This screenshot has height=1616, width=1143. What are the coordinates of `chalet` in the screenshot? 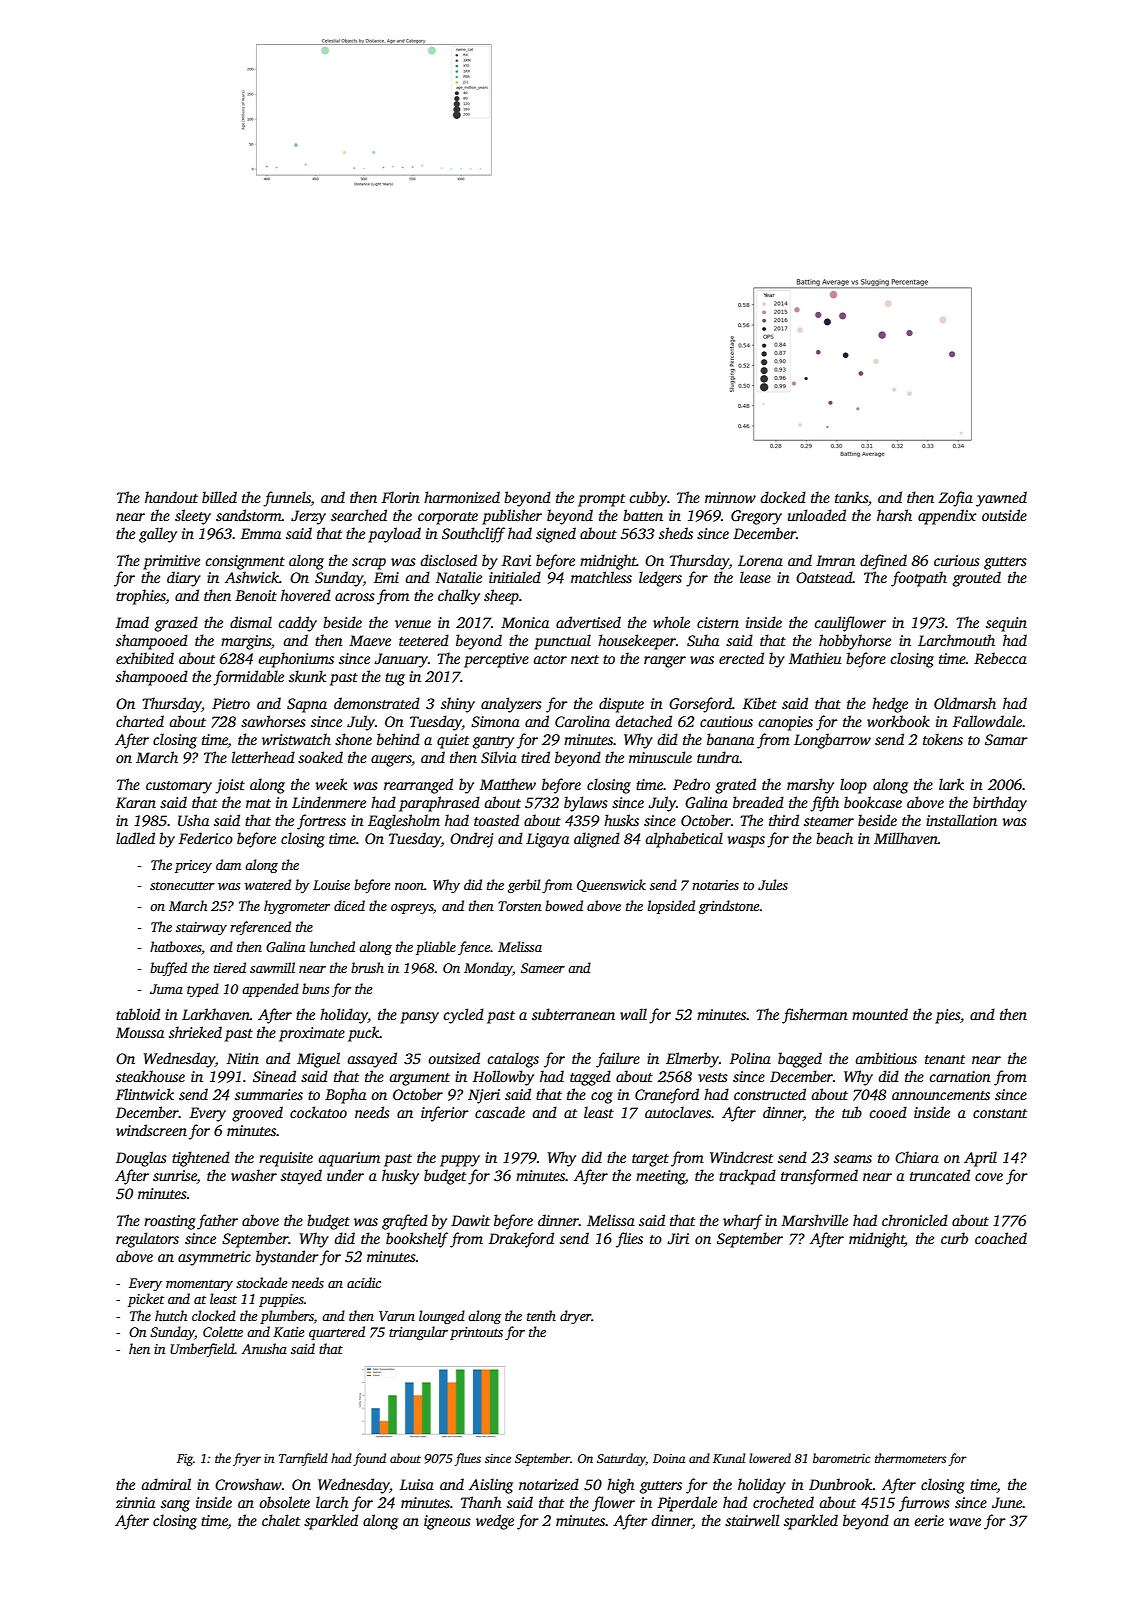 It's located at (281, 1520).
